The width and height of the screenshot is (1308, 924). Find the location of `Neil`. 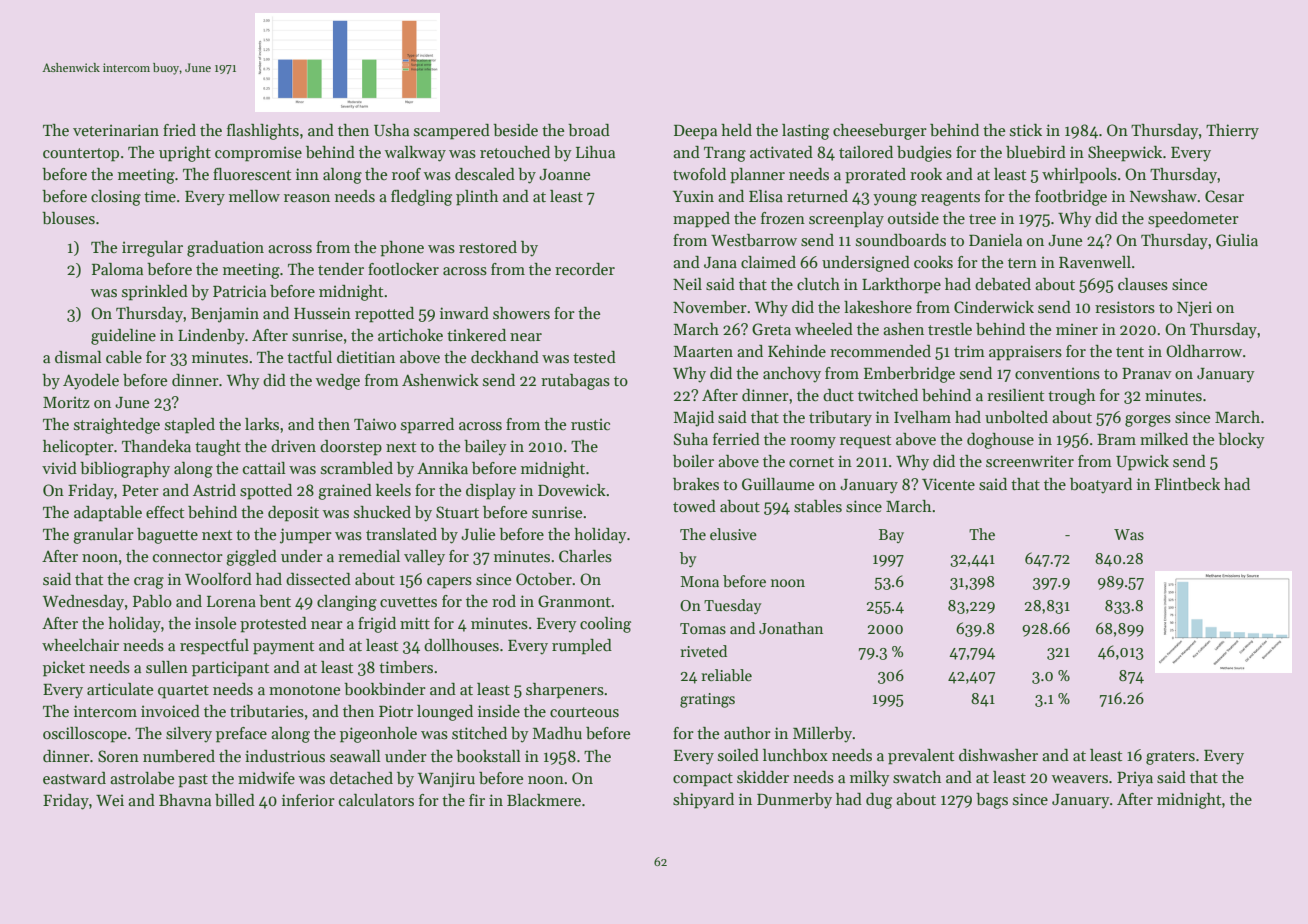

Neil is located at coordinates (687, 284).
